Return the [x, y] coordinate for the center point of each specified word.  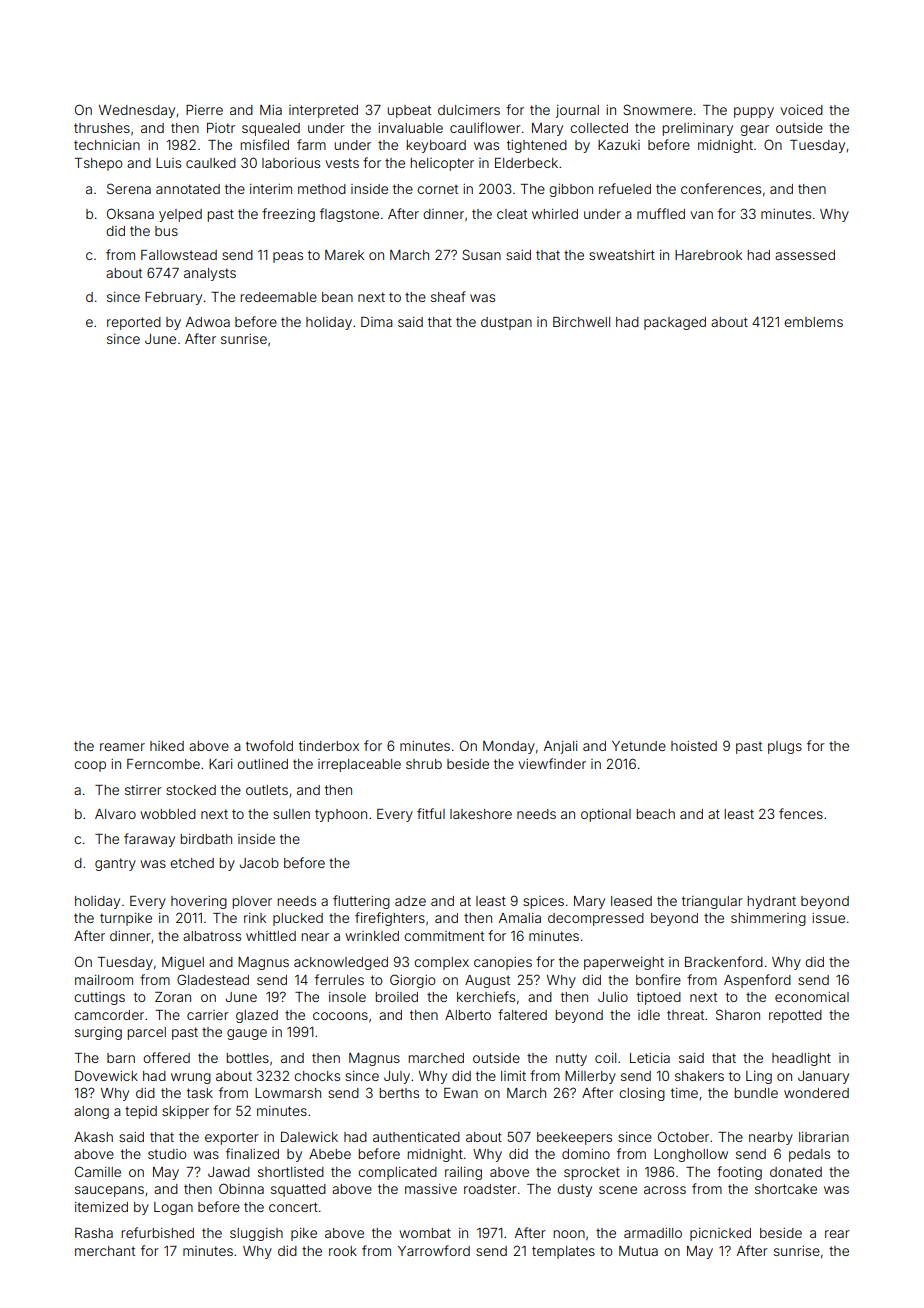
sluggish [256, 1234]
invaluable [410, 128]
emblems [813, 322]
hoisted [694, 746]
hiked [167, 746]
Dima [377, 322]
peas [288, 257]
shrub [424, 764]
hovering [199, 902]
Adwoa [208, 322]
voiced [801, 110]
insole [347, 997]
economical [812, 997]
